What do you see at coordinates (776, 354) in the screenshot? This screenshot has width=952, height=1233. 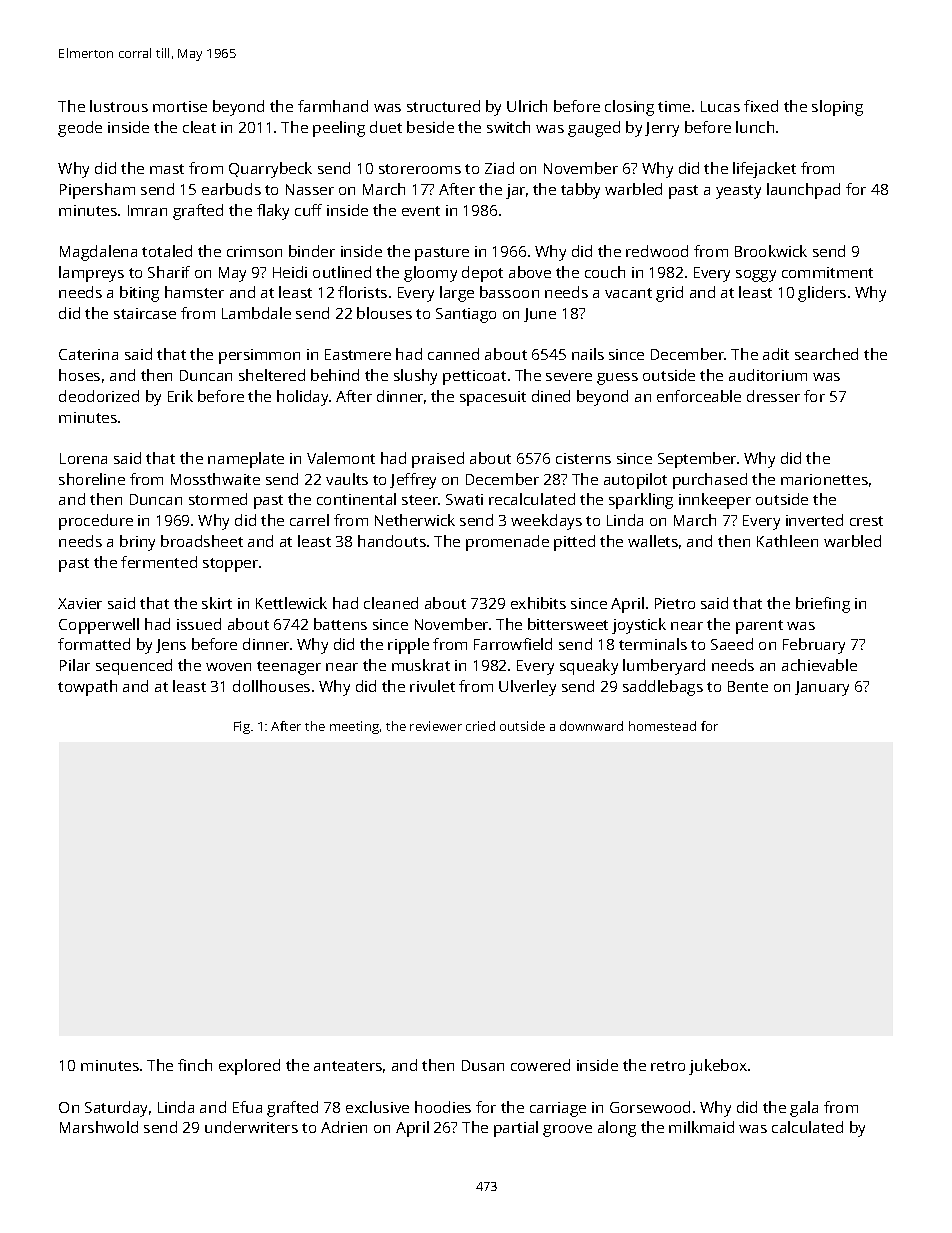 I see `adit` at bounding box center [776, 354].
